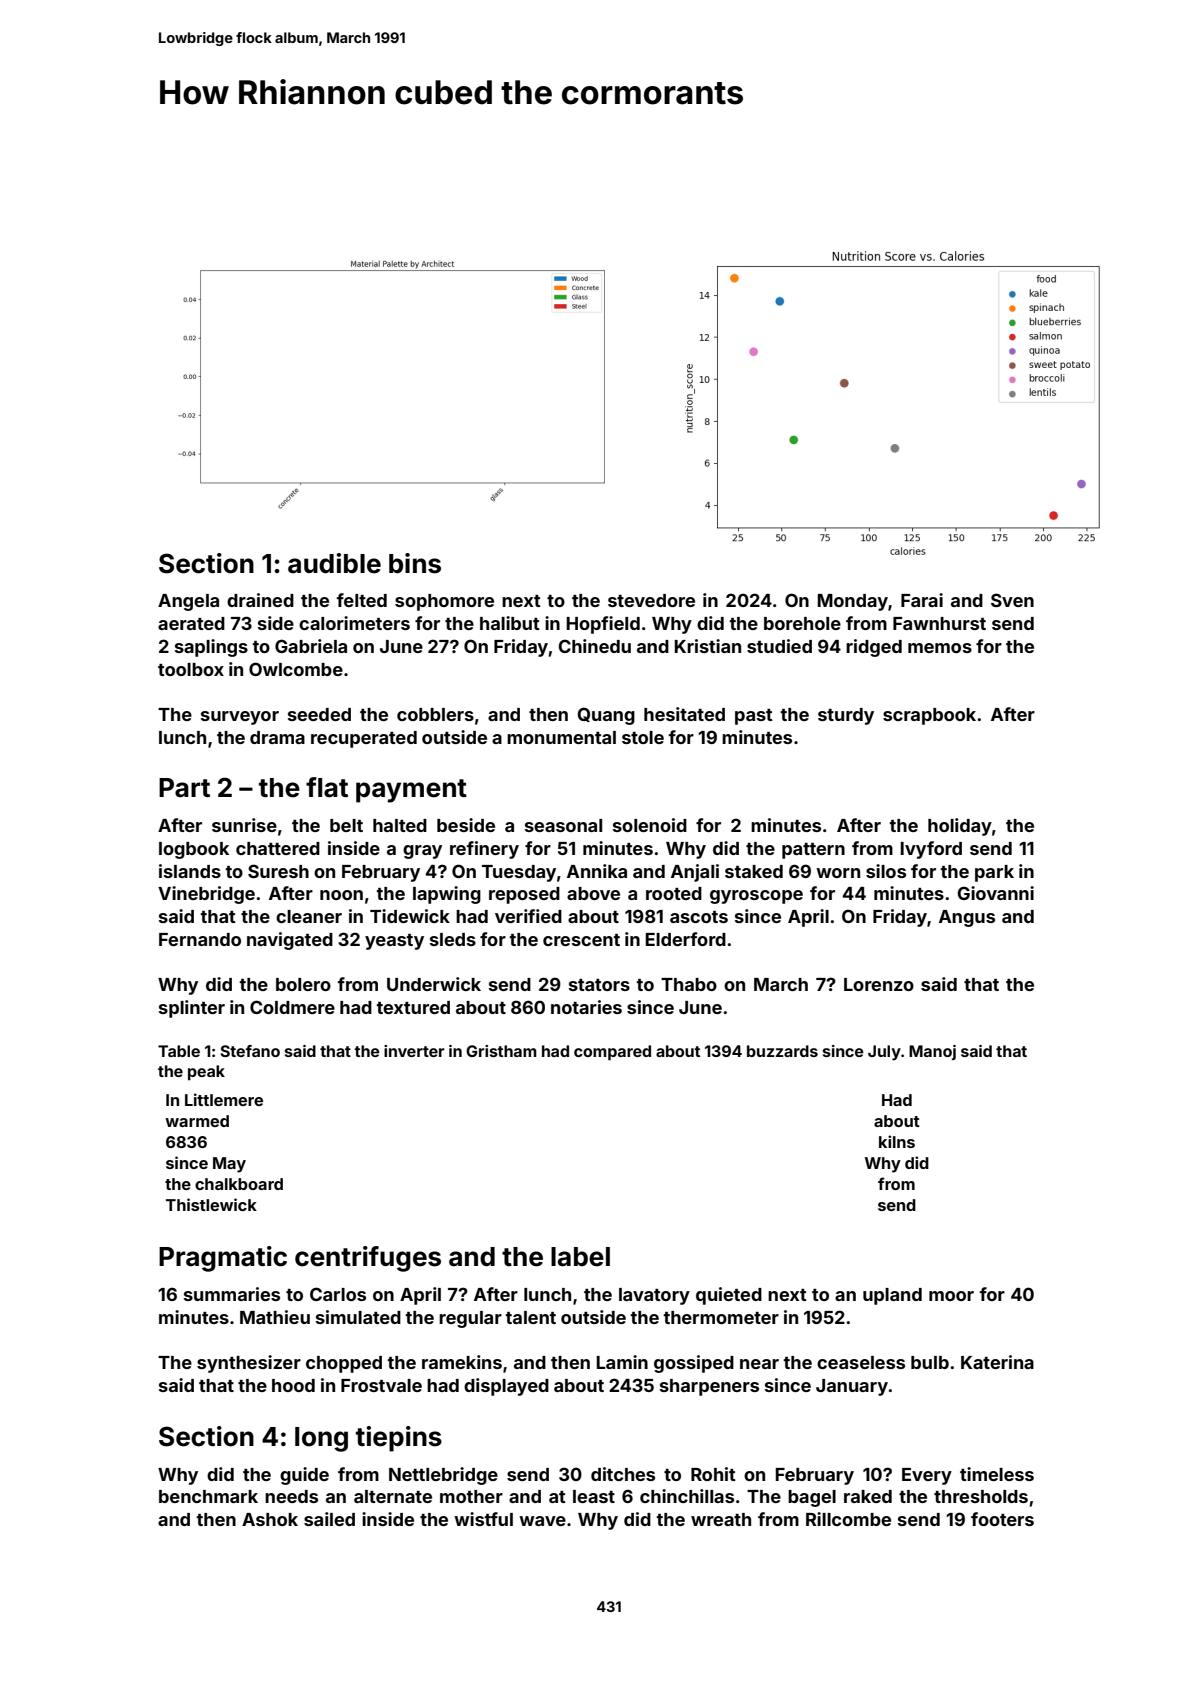 The height and width of the page is (1688, 1193). I want to click on Quang, so click(606, 716).
